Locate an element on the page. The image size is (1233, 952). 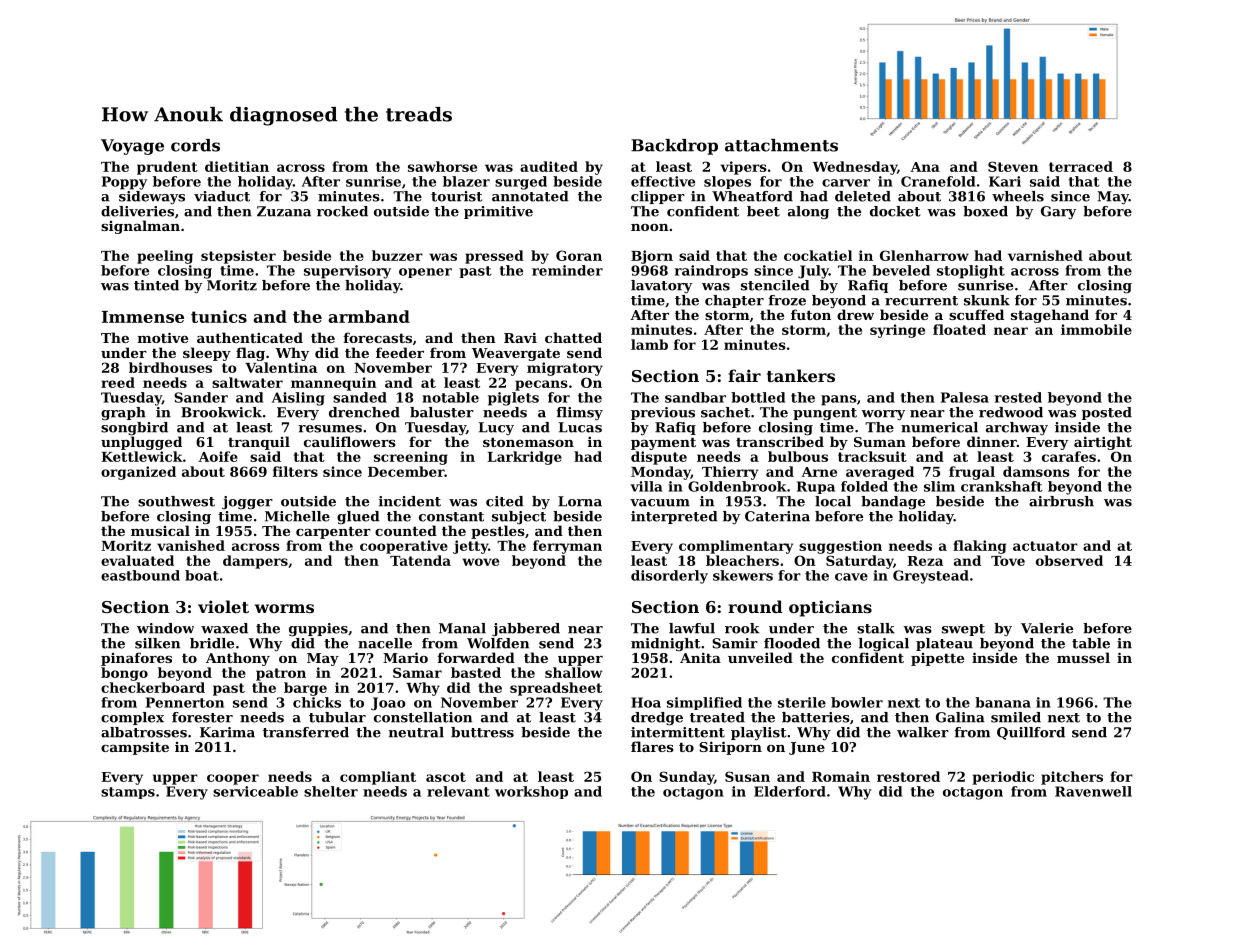
migratory is located at coordinates (565, 369).
